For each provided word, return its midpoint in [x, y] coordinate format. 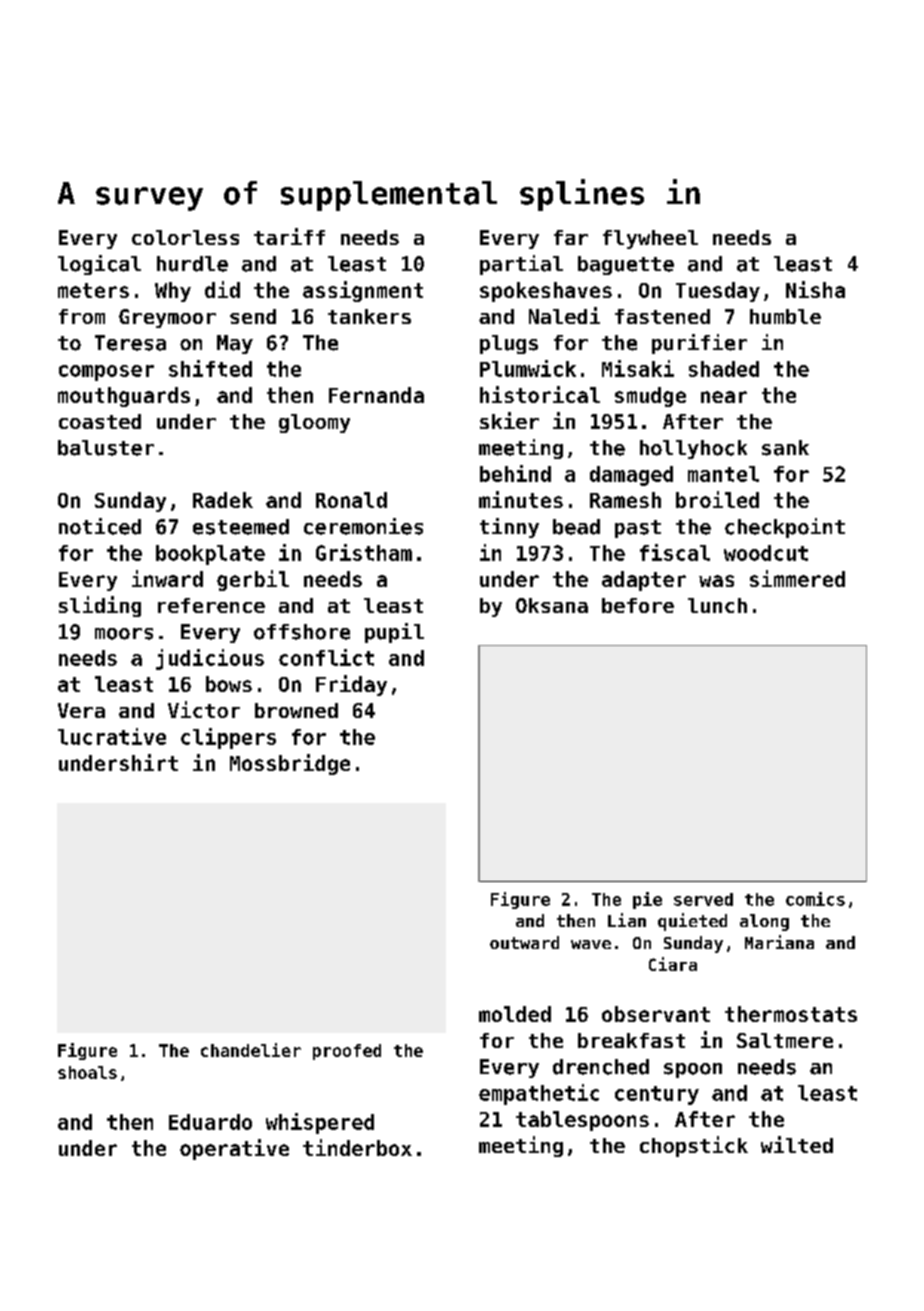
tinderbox [357, 1147]
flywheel [650, 239]
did [222, 289]
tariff [289, 236]
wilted [797, 1144]
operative [234, 1149]
